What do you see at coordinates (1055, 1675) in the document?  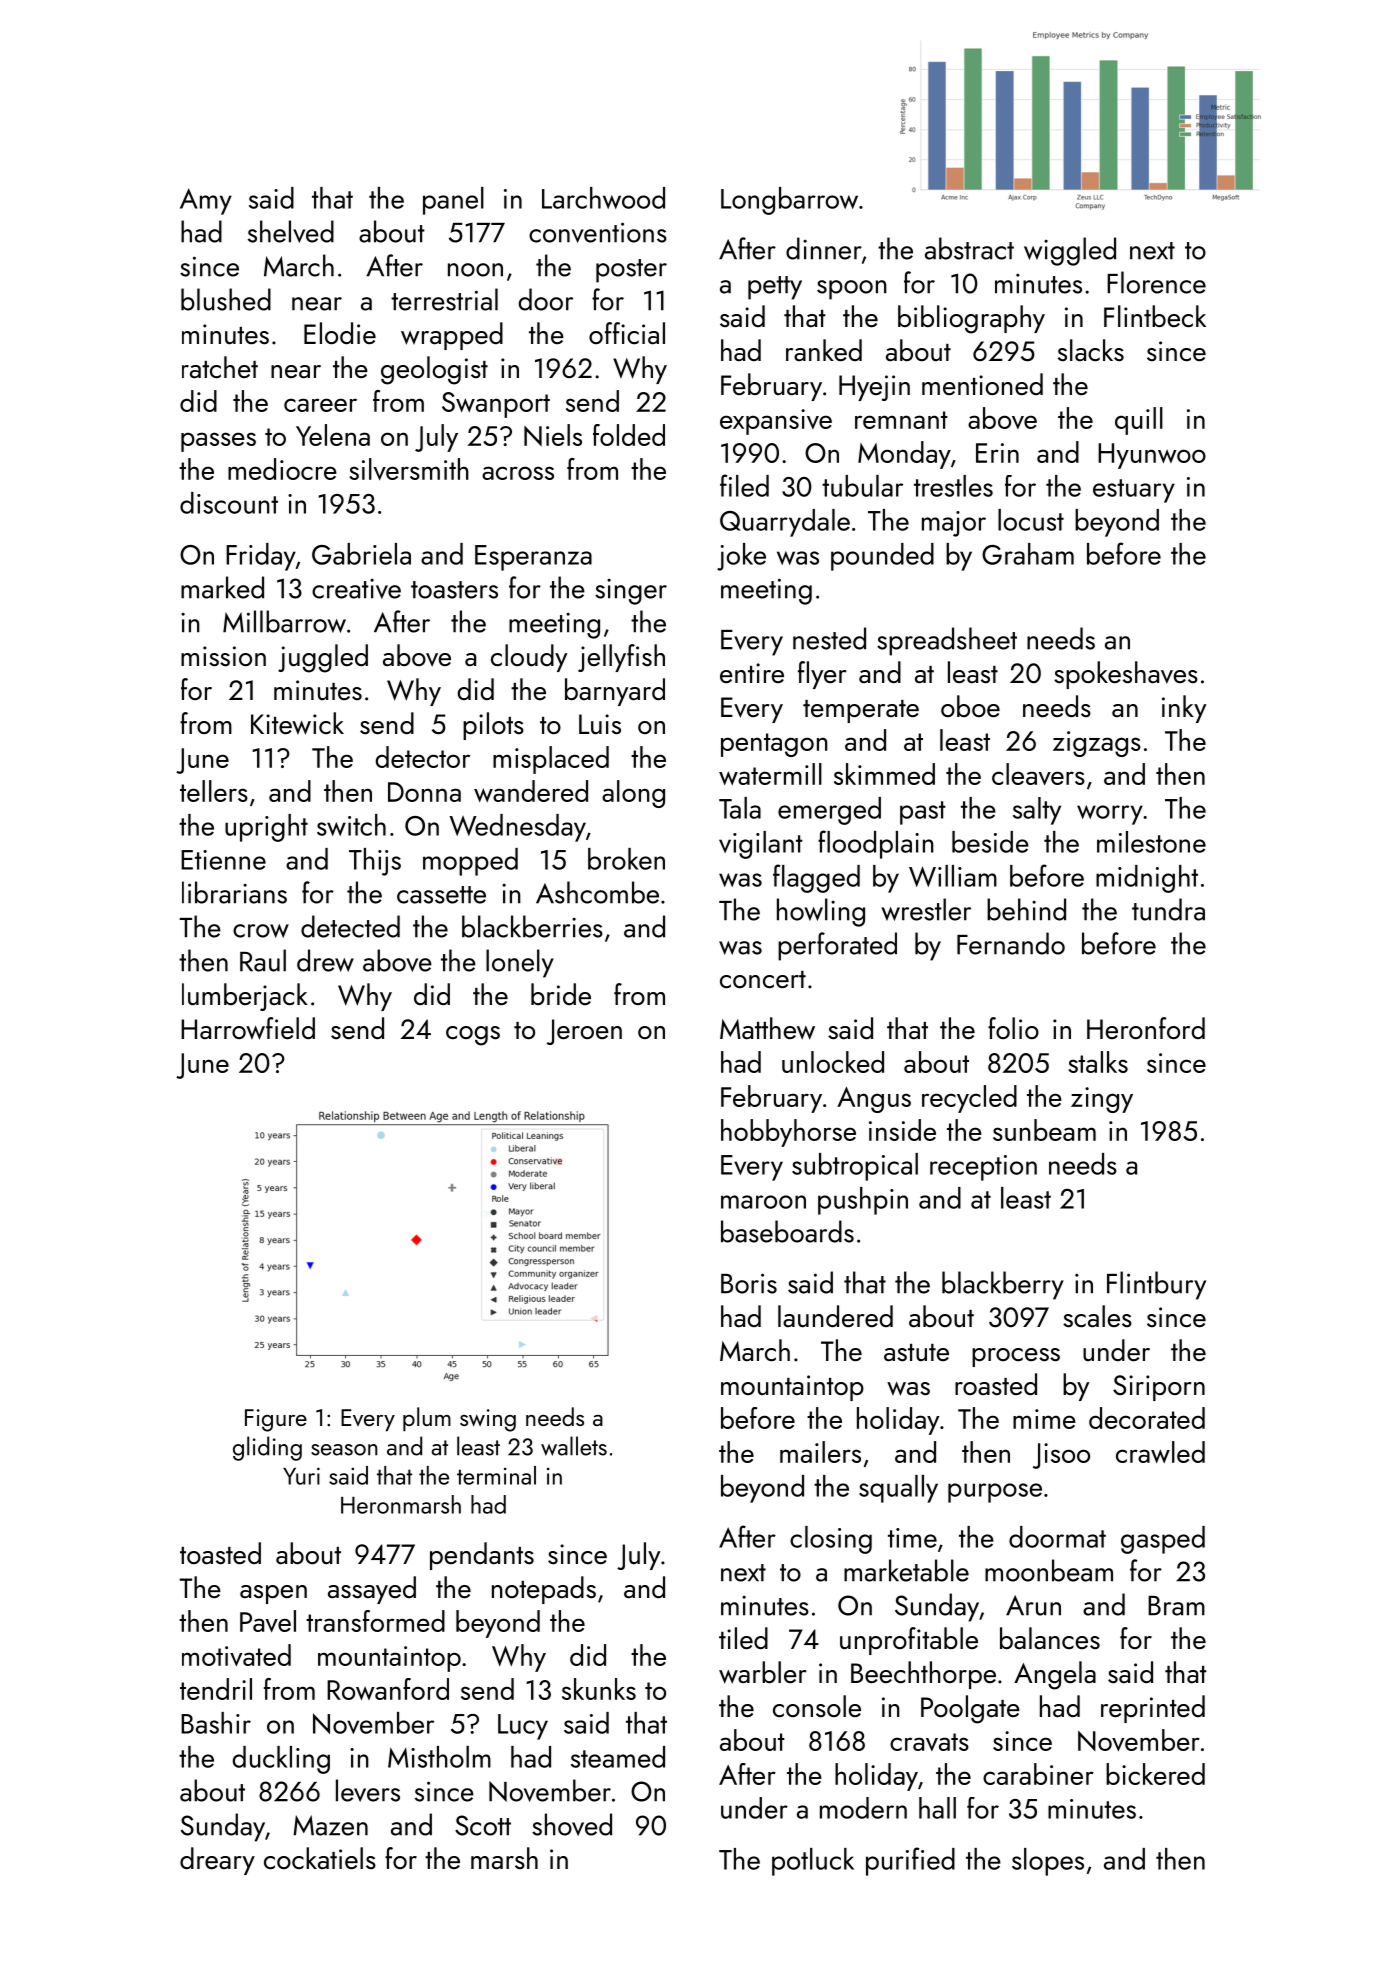 I see `Angela` at bounding box center [1055, 1675].
